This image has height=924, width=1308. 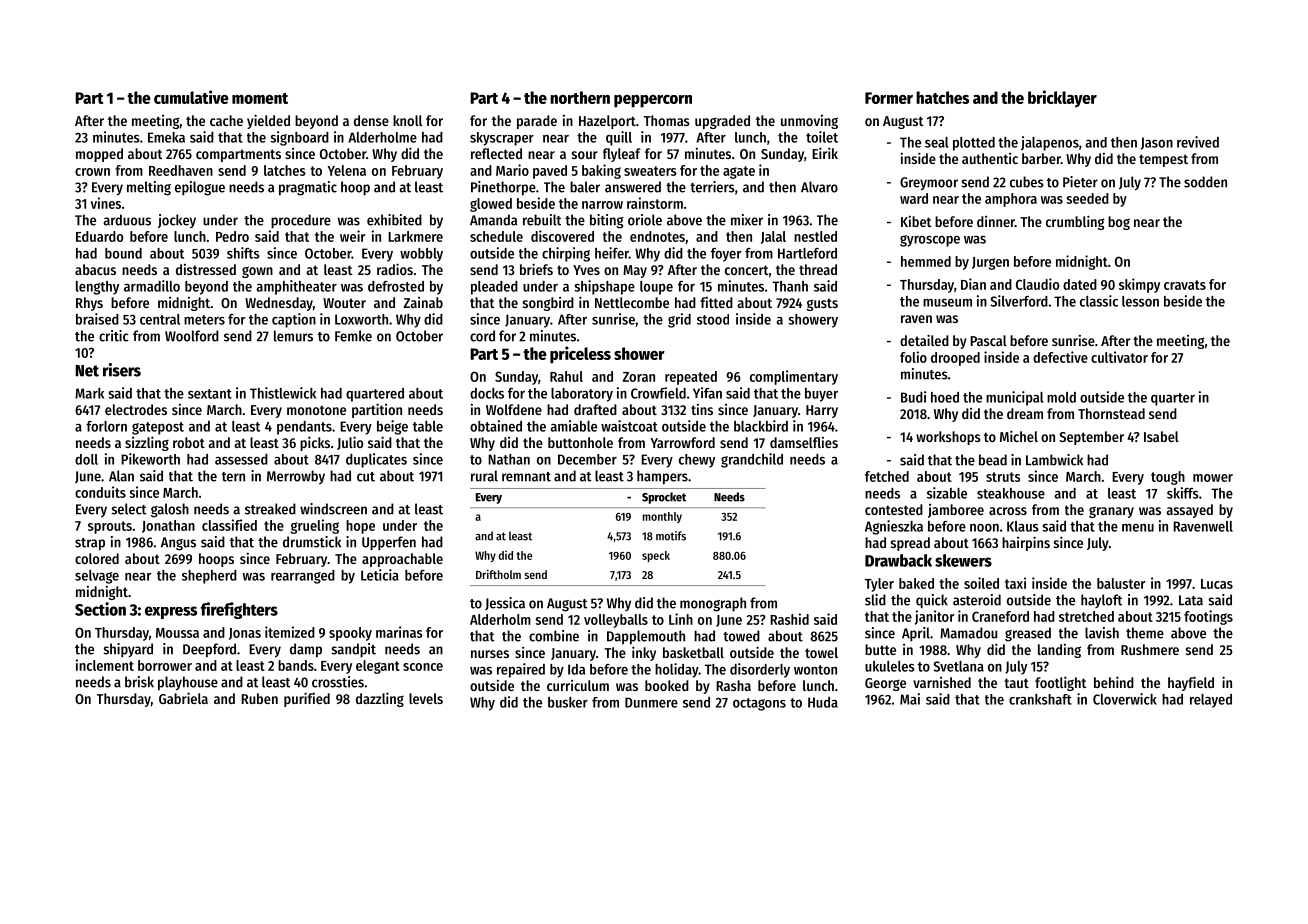 I want to click on tough, so click(x=1168, y=478).
